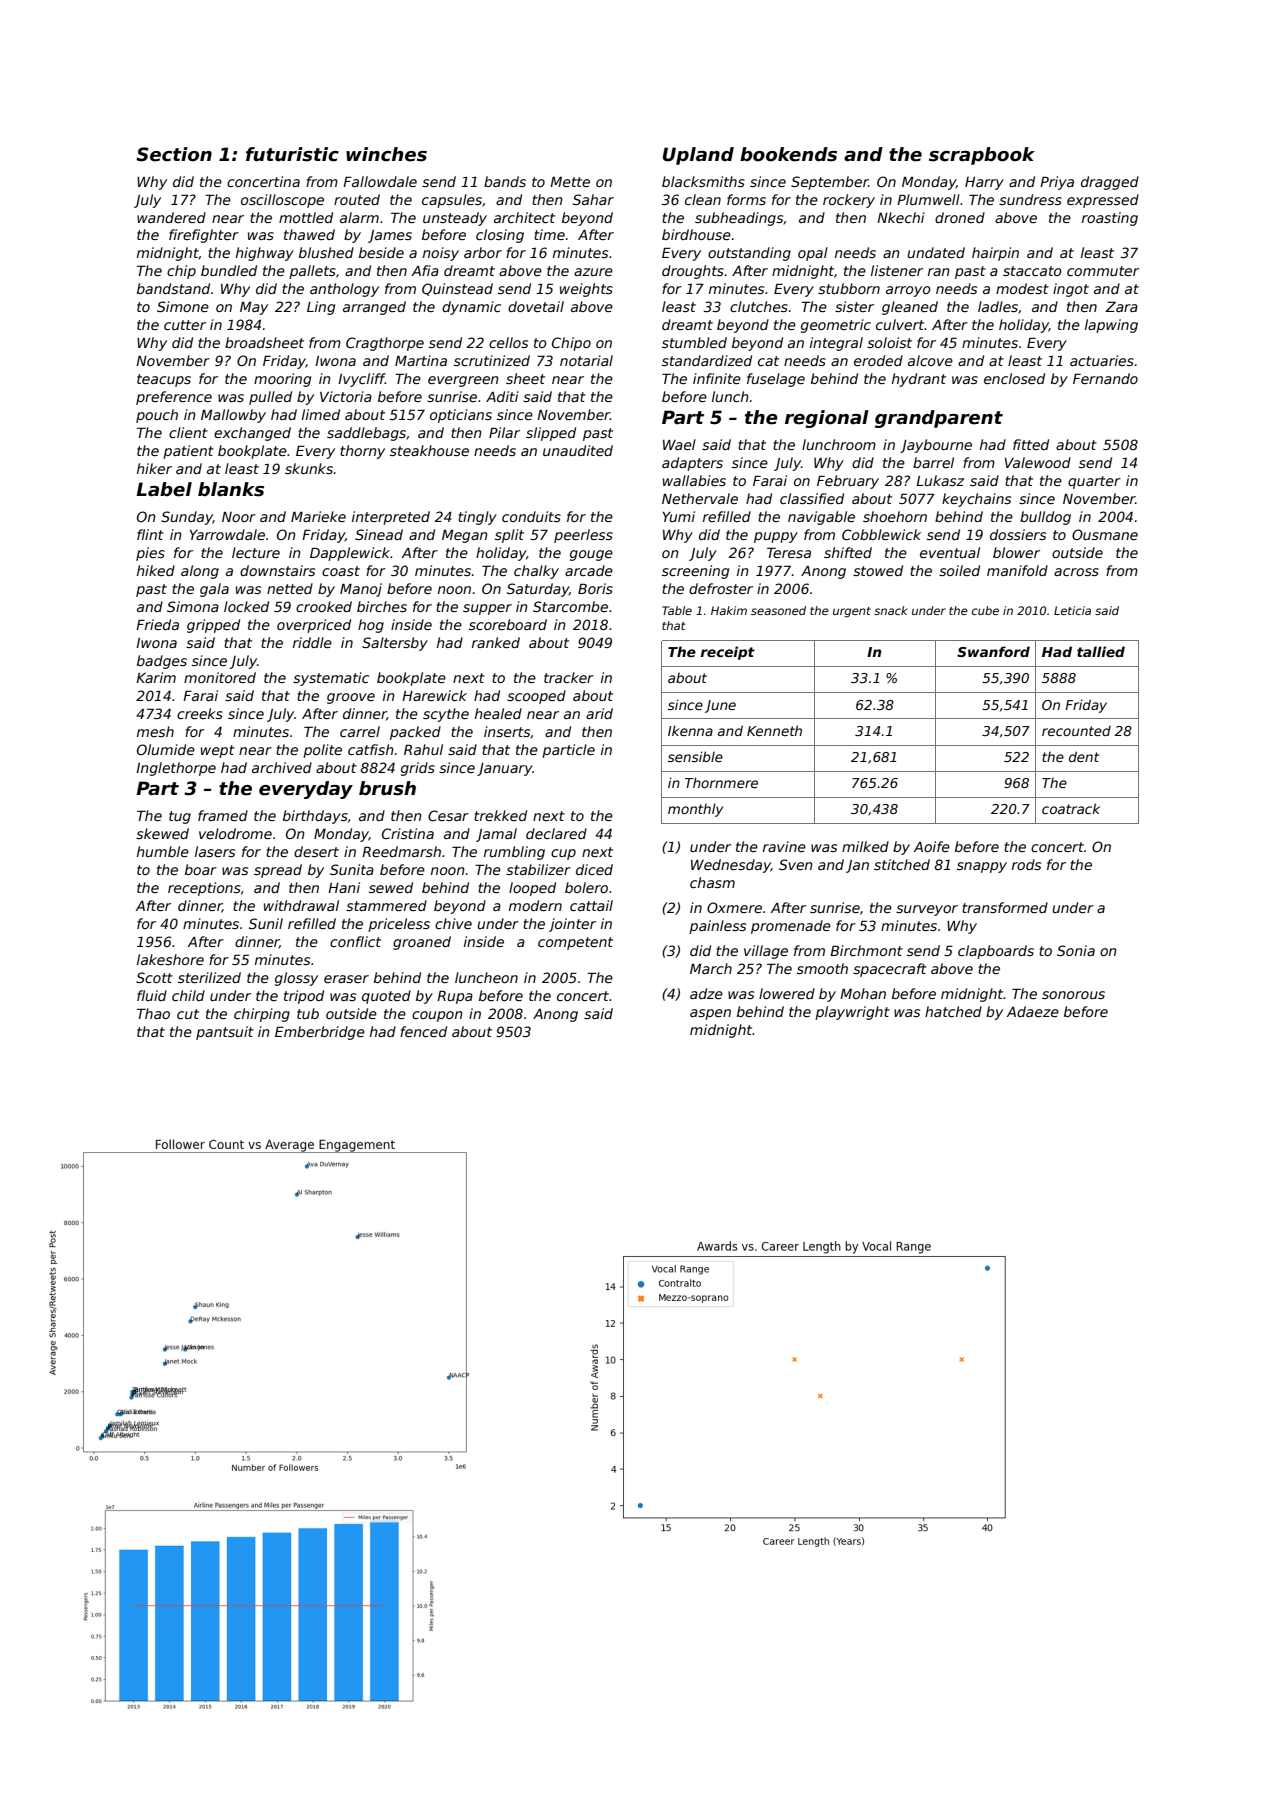 The width and height of the screenshot is (1275, 1803). What do you see at coordinates (696, 234) in the screenshot?
I see `birdhouse` at bounding box center [696, 234].
